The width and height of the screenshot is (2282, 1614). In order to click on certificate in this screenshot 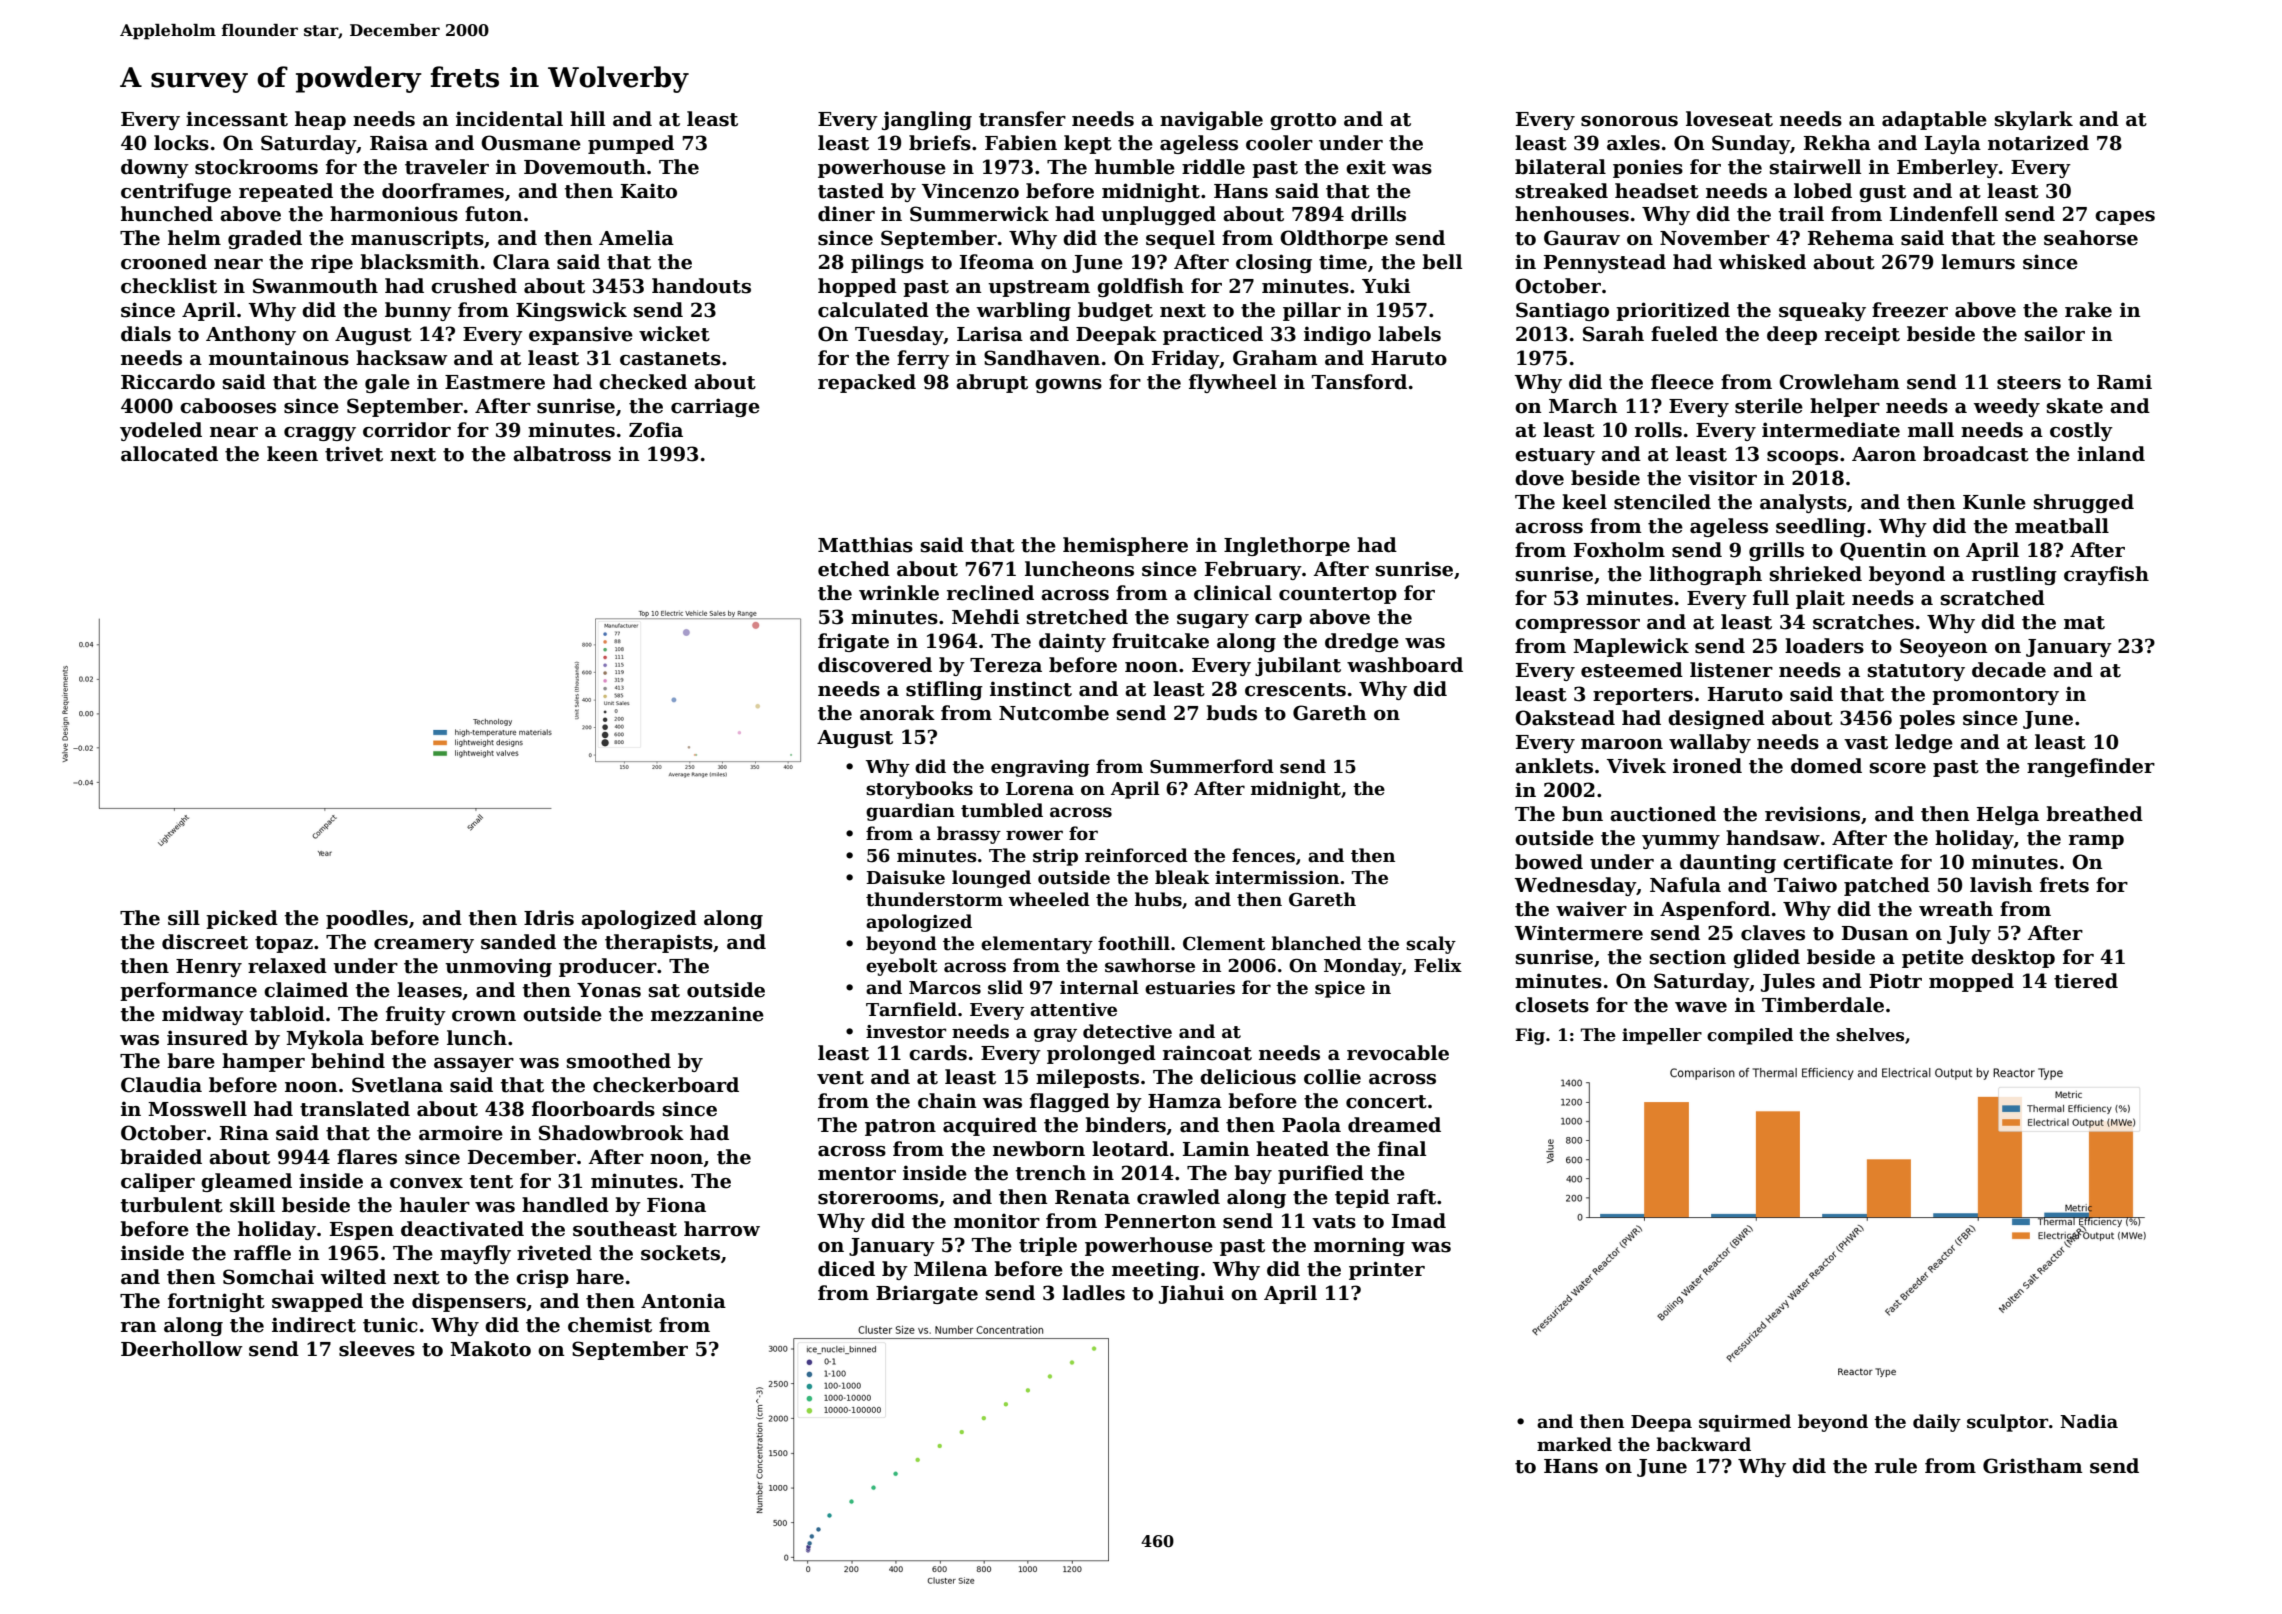, I will do `click(1838, 862)`.
